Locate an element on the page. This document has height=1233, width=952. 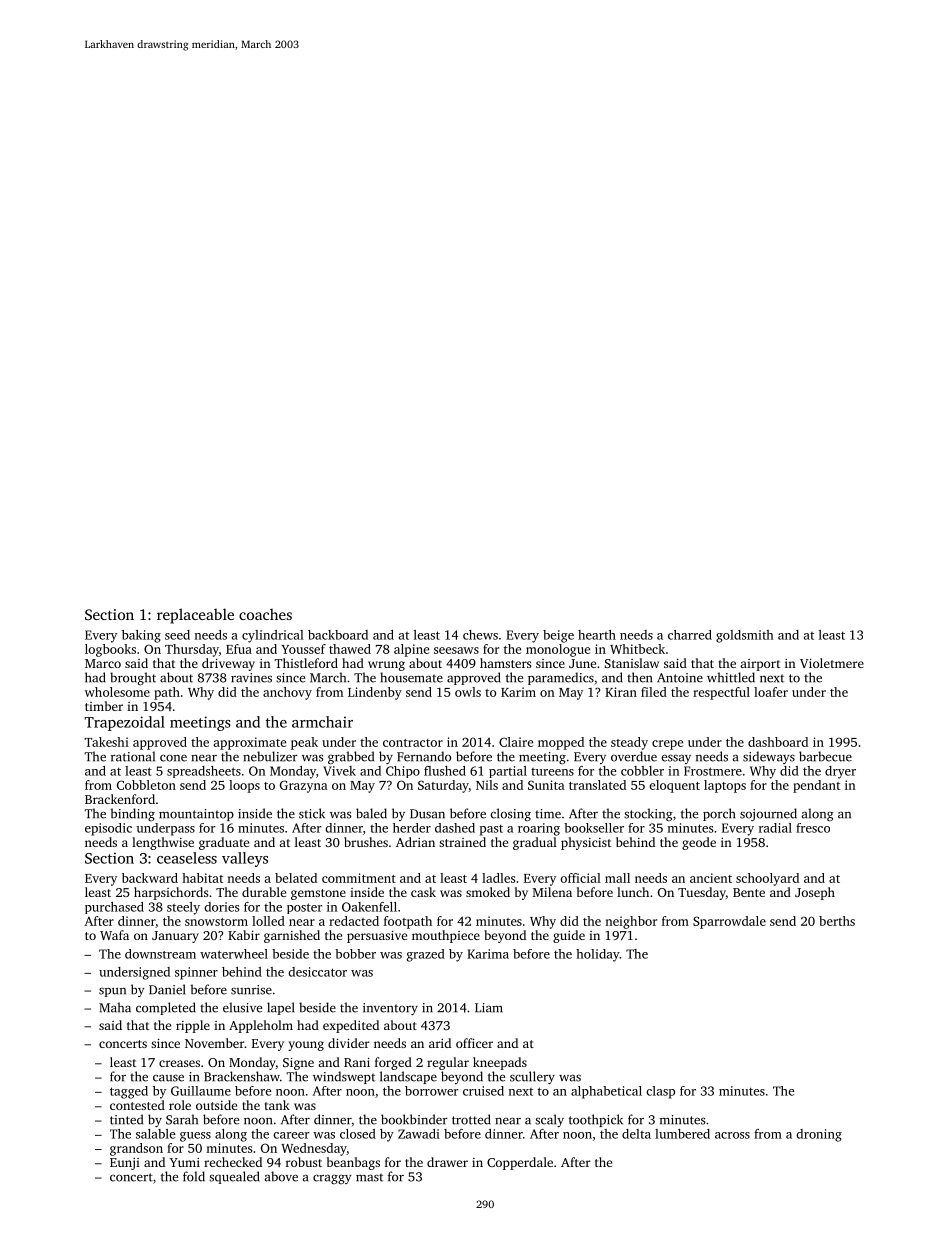
clasp is located at coordinates (660, 1092).
